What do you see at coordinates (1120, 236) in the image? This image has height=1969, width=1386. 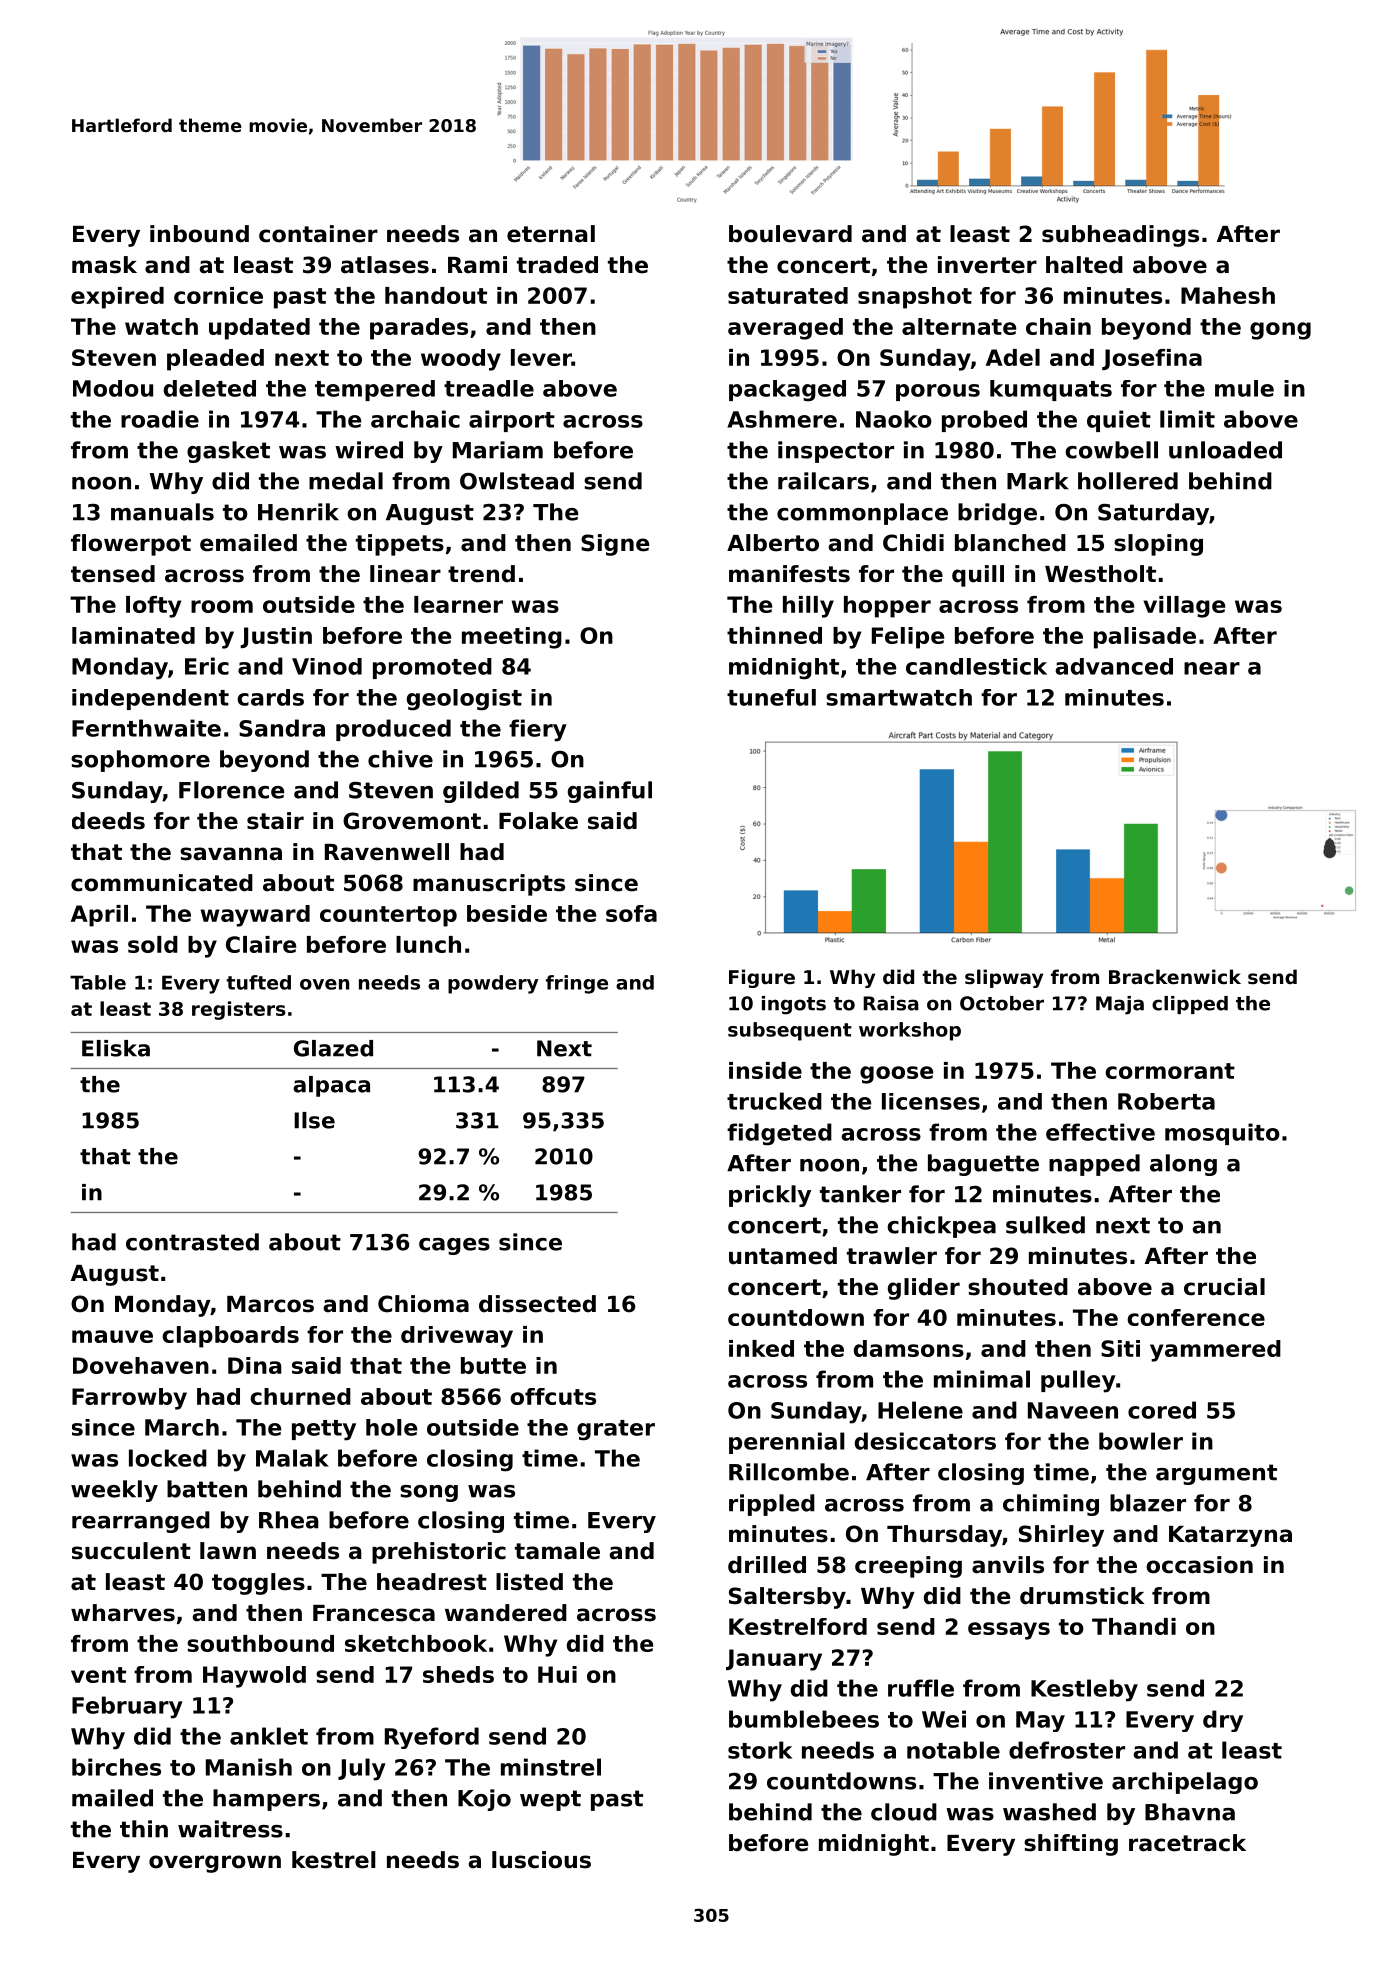 I see `subheadings` at bounding box center [1120, 236].
